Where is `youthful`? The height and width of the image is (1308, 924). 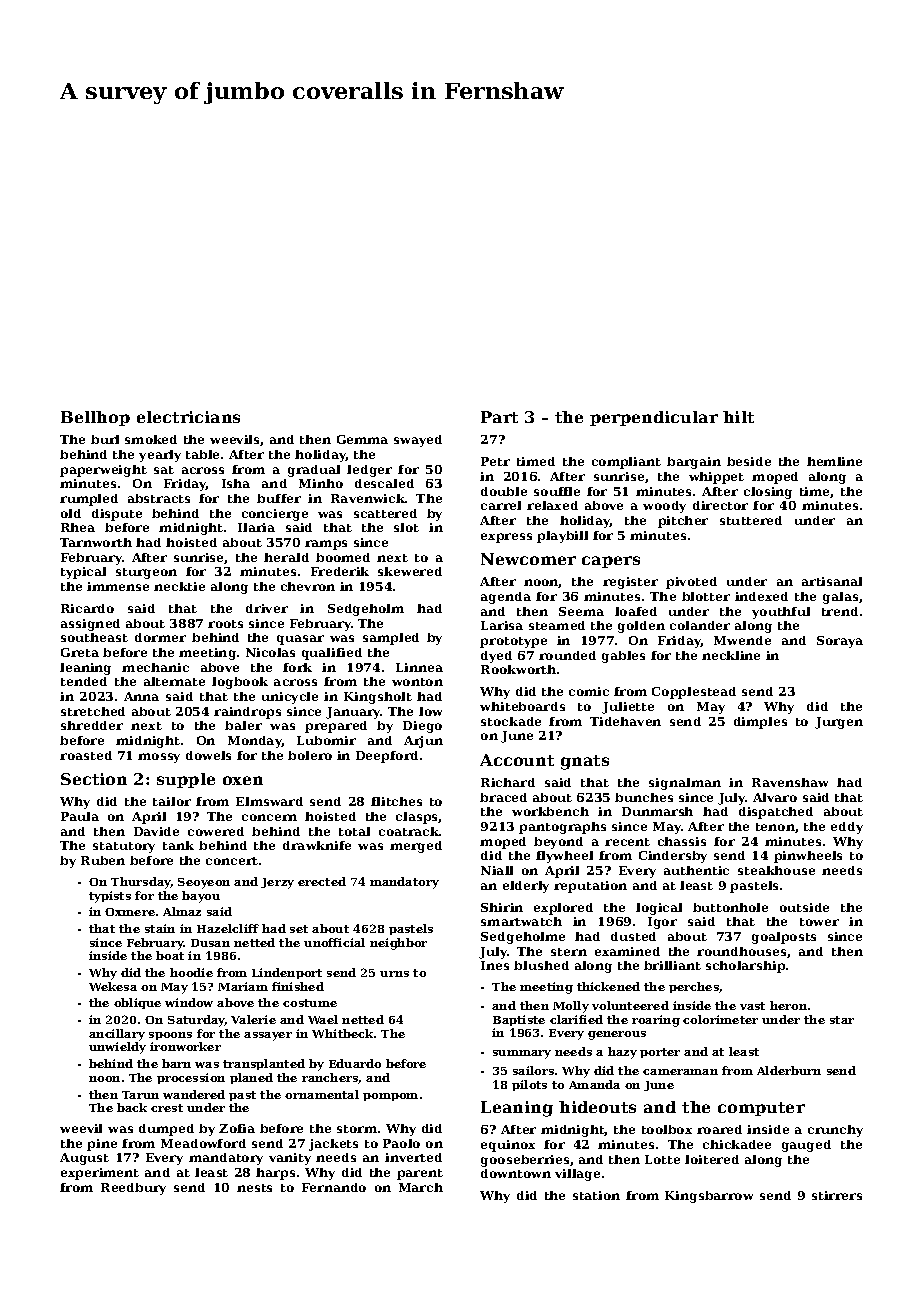
youthful is located at coordinates (781, 613).
